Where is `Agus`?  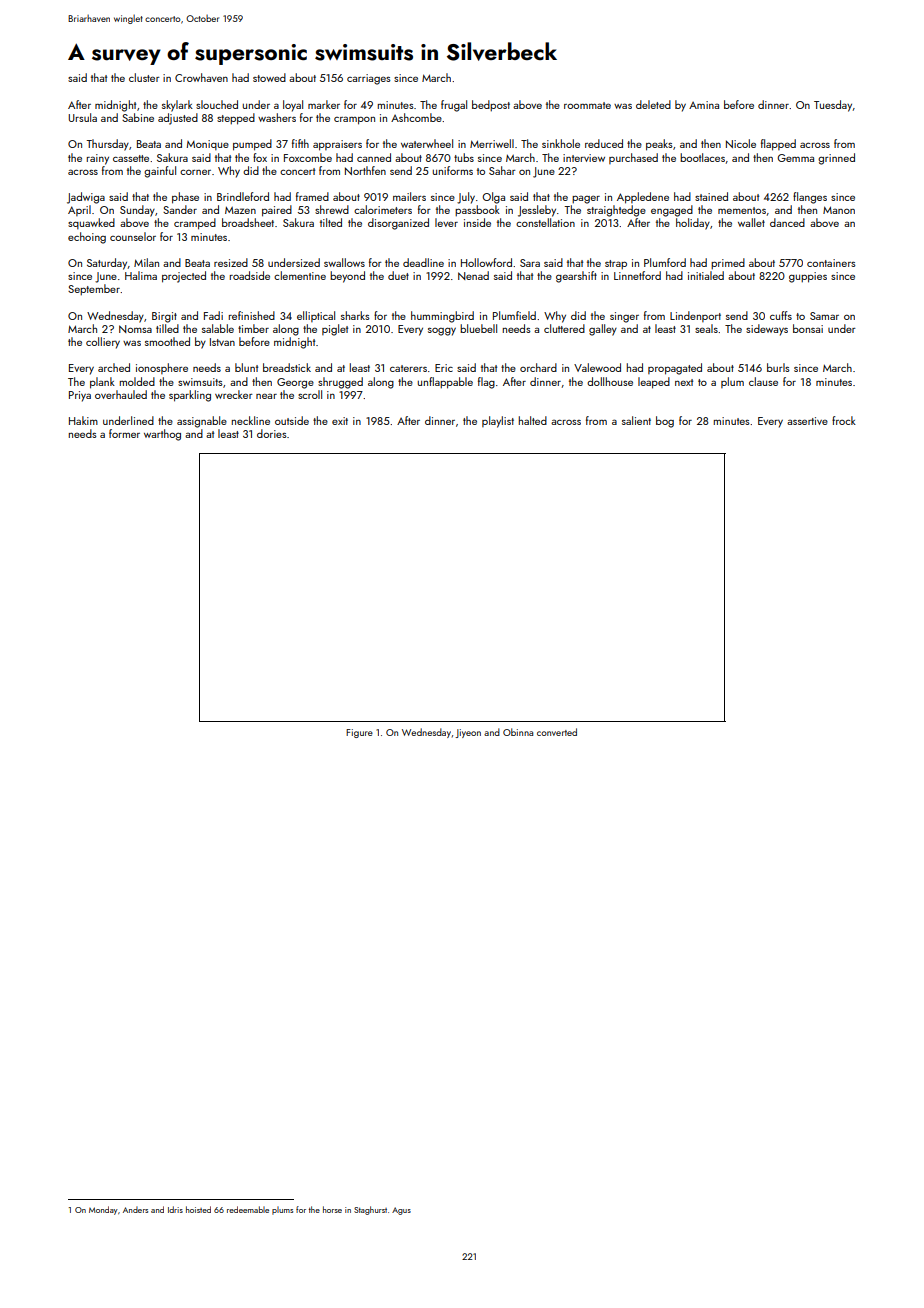 Agus is located at coordinates (401, 1211).
